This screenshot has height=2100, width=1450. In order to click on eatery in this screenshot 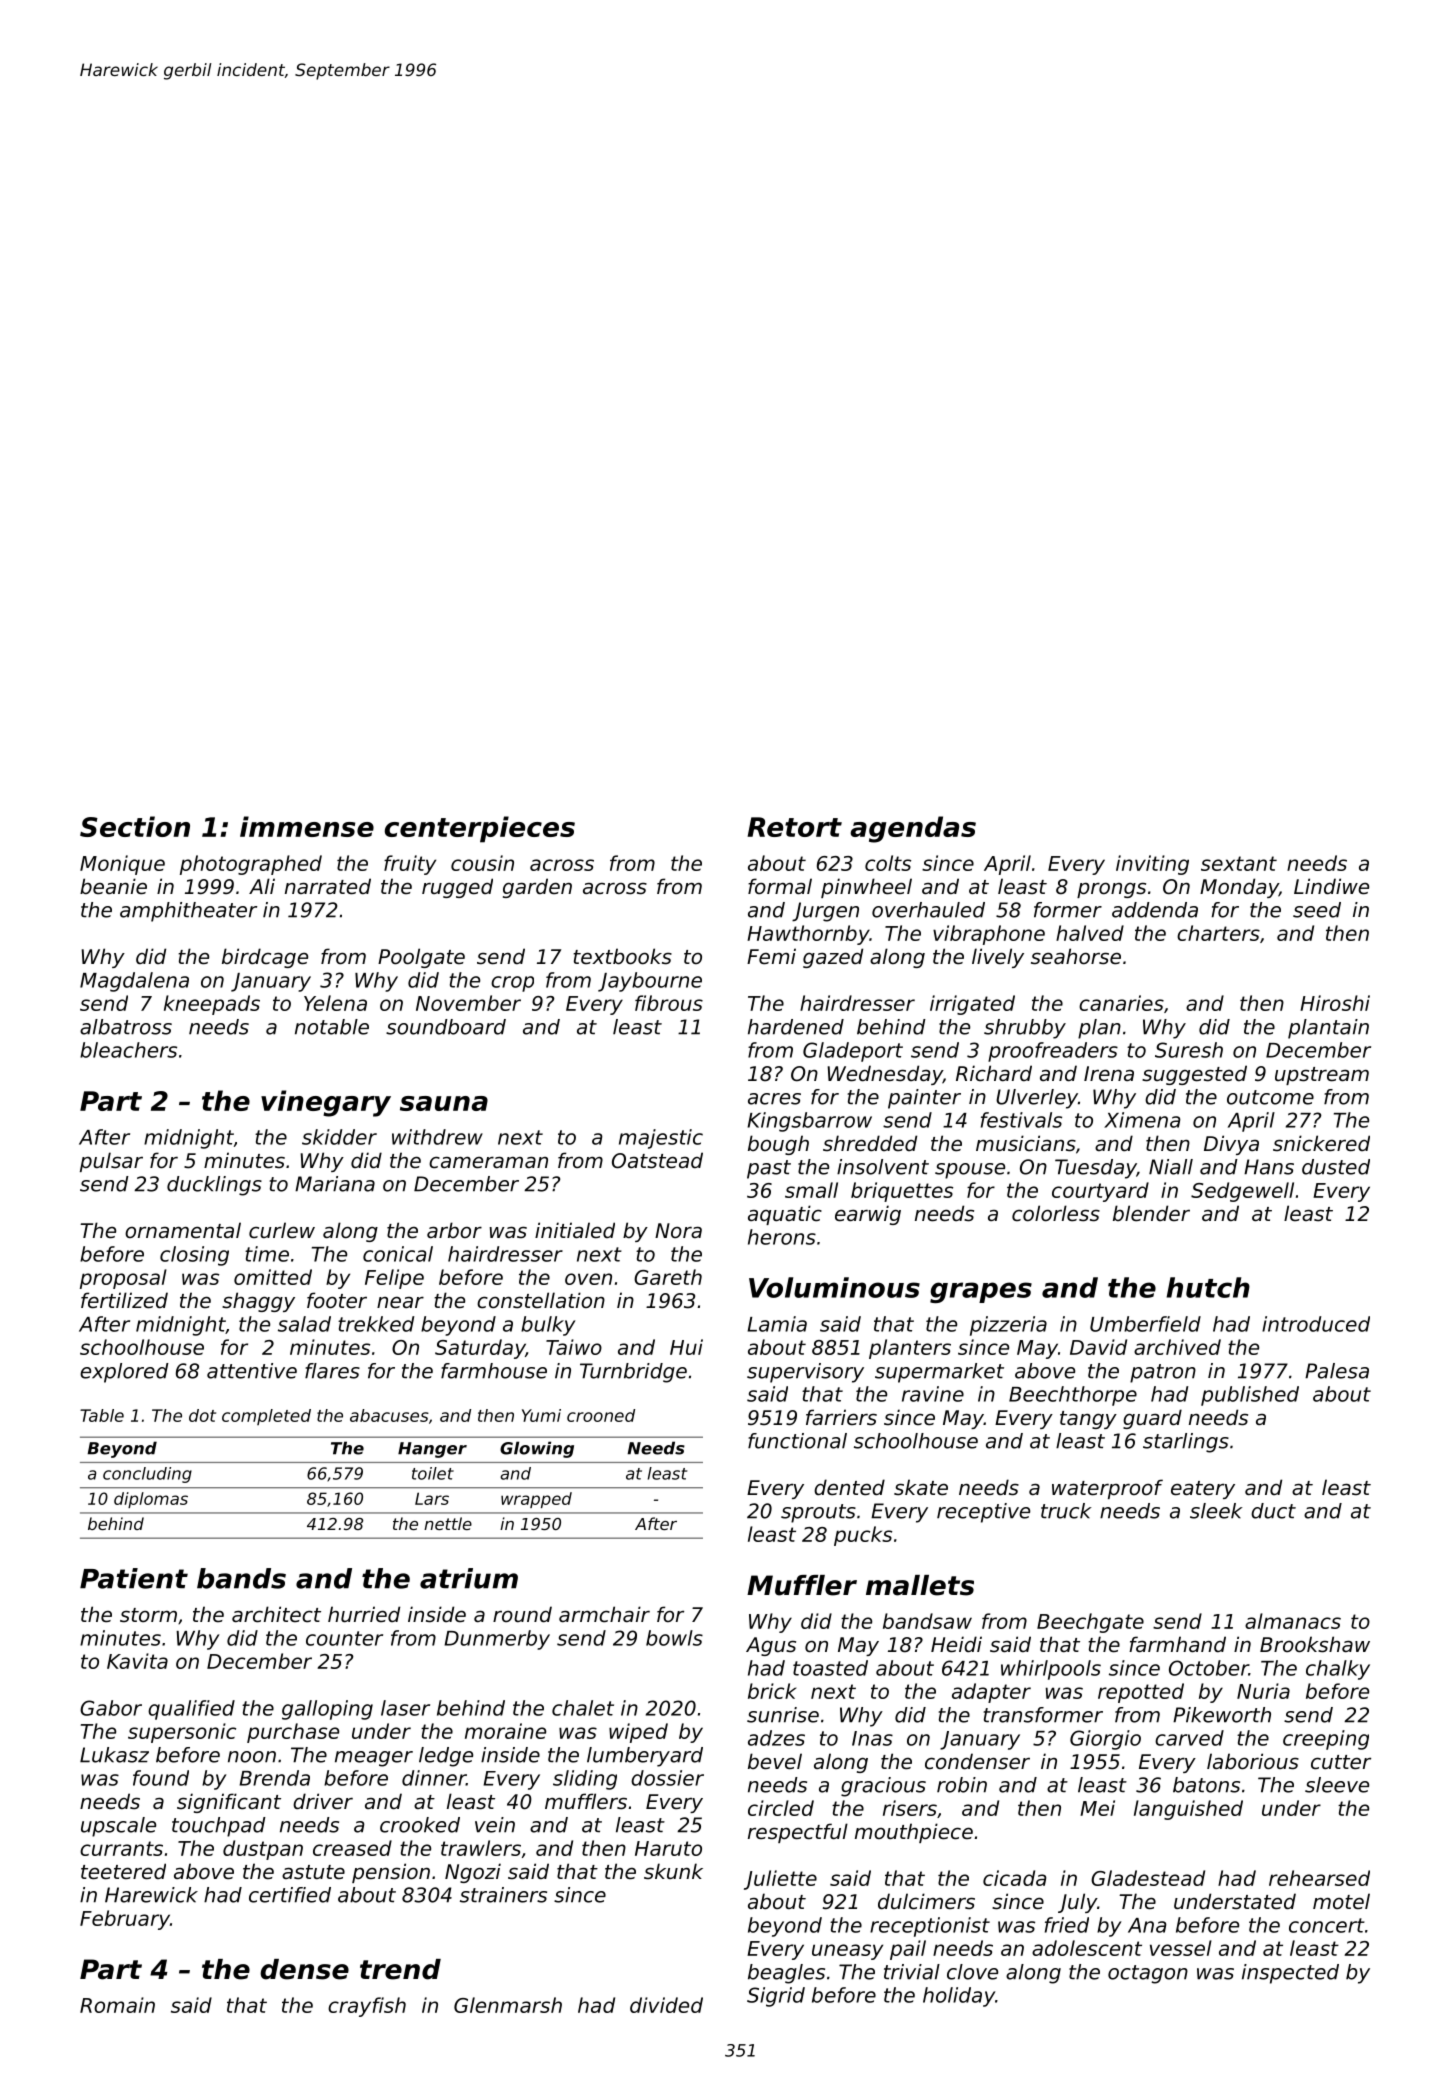, I will do `click(1203, 1490)`.
